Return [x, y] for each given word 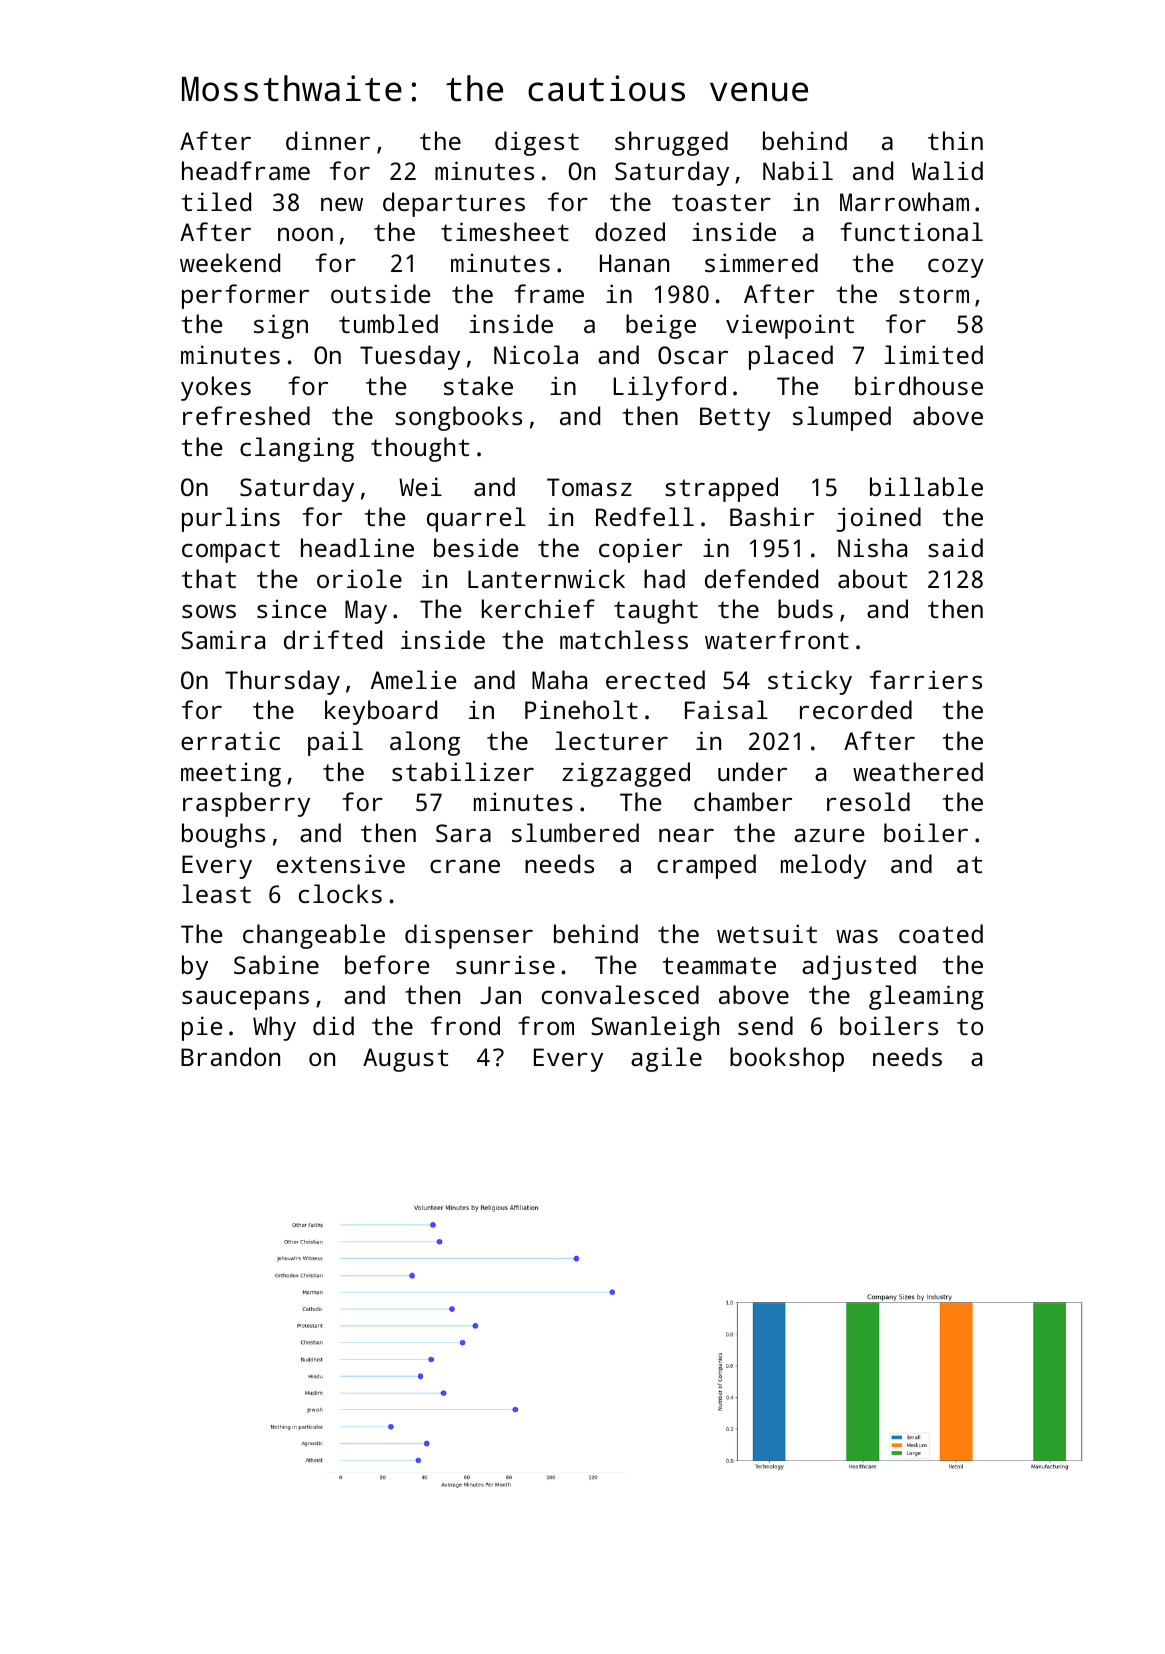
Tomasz [589, 487]
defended [761, 578]
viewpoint [790, 326]
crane [465, 866]
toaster [721, 202]
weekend [230, 262]
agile [666, 1059]
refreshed [246, 415]
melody [823, 866]
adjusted [859, 967]
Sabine [276, 964]
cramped [706, 866]
